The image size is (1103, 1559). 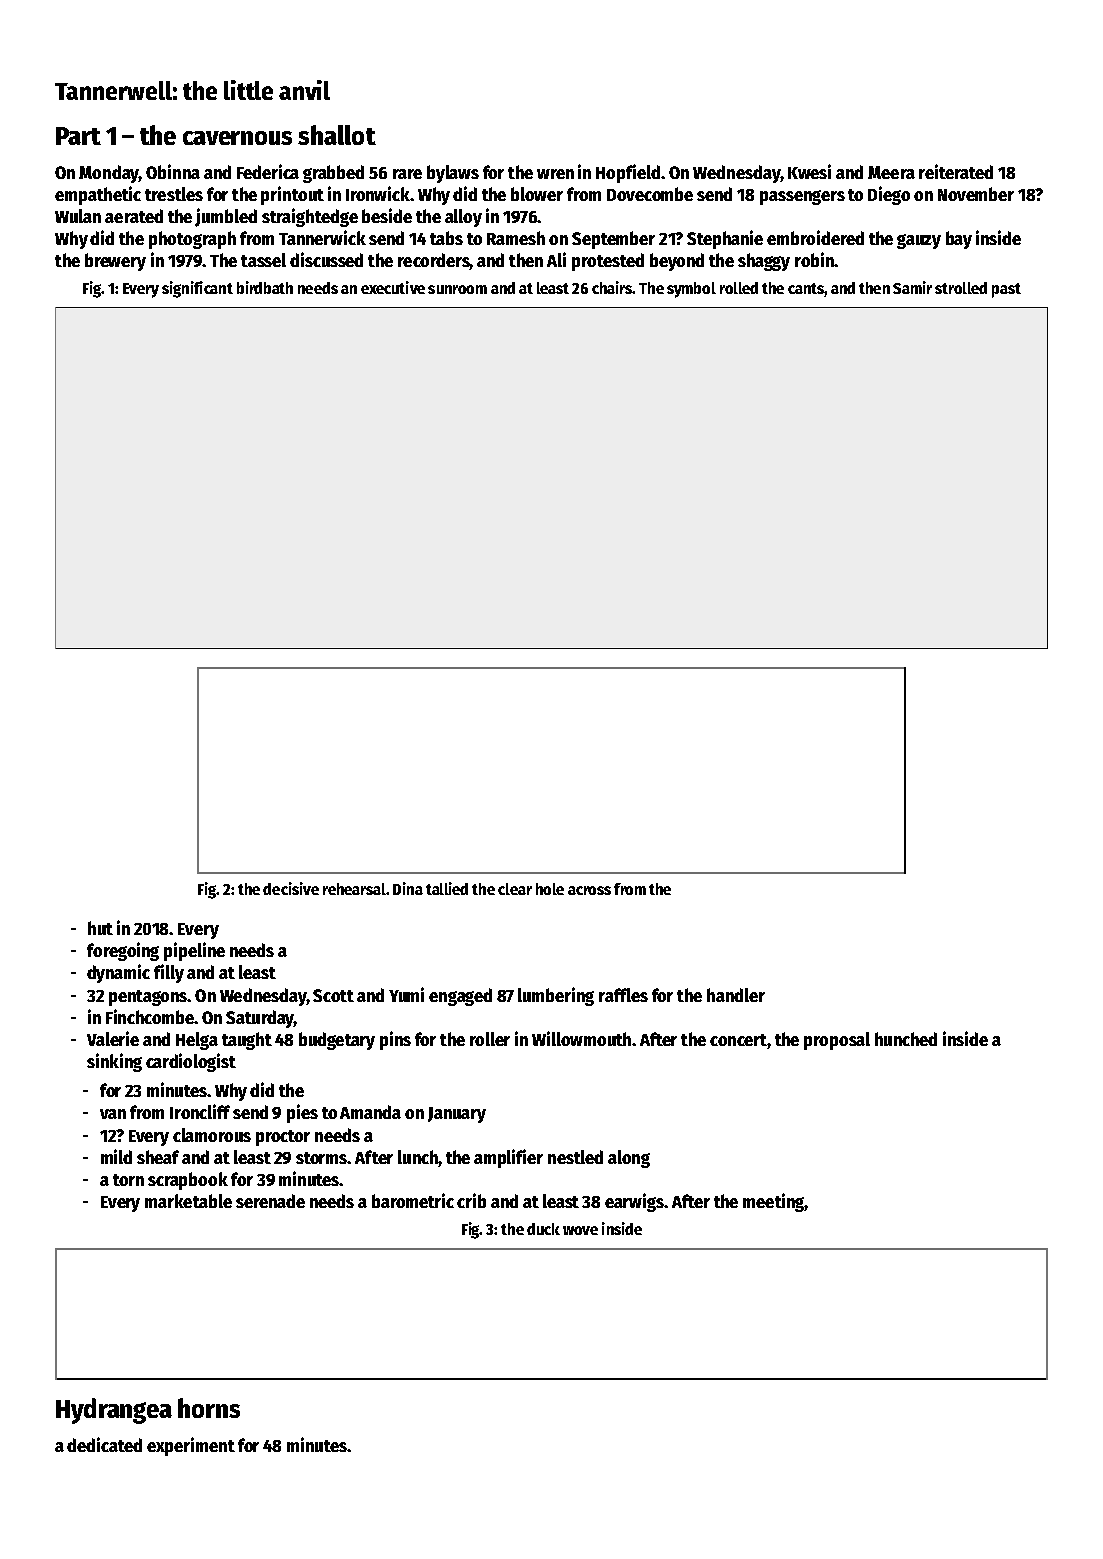 I want to click on experiment, so click(x=191, y=1446).
